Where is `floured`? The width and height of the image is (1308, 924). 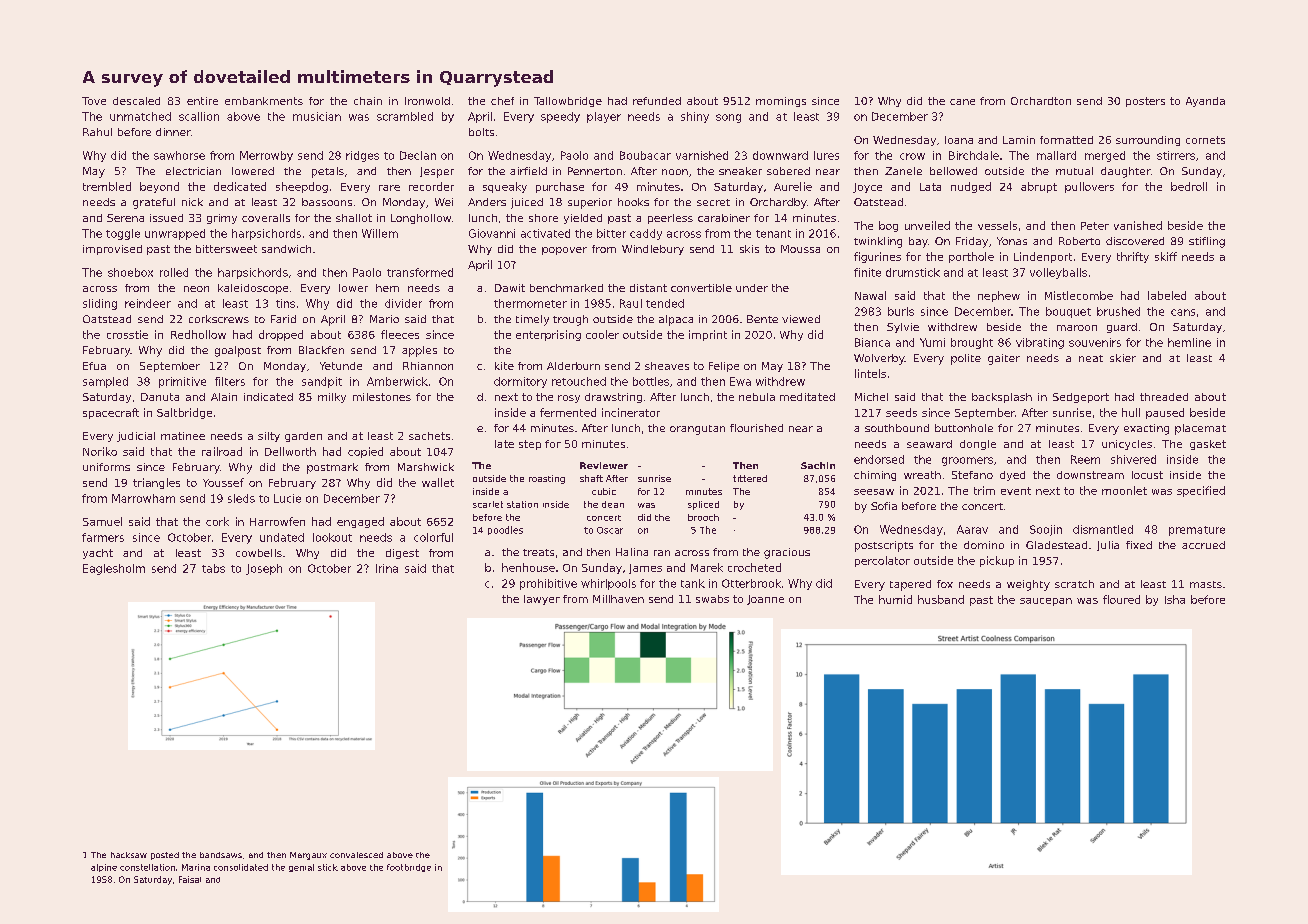 floured is located at coordinates (1121, 599).
